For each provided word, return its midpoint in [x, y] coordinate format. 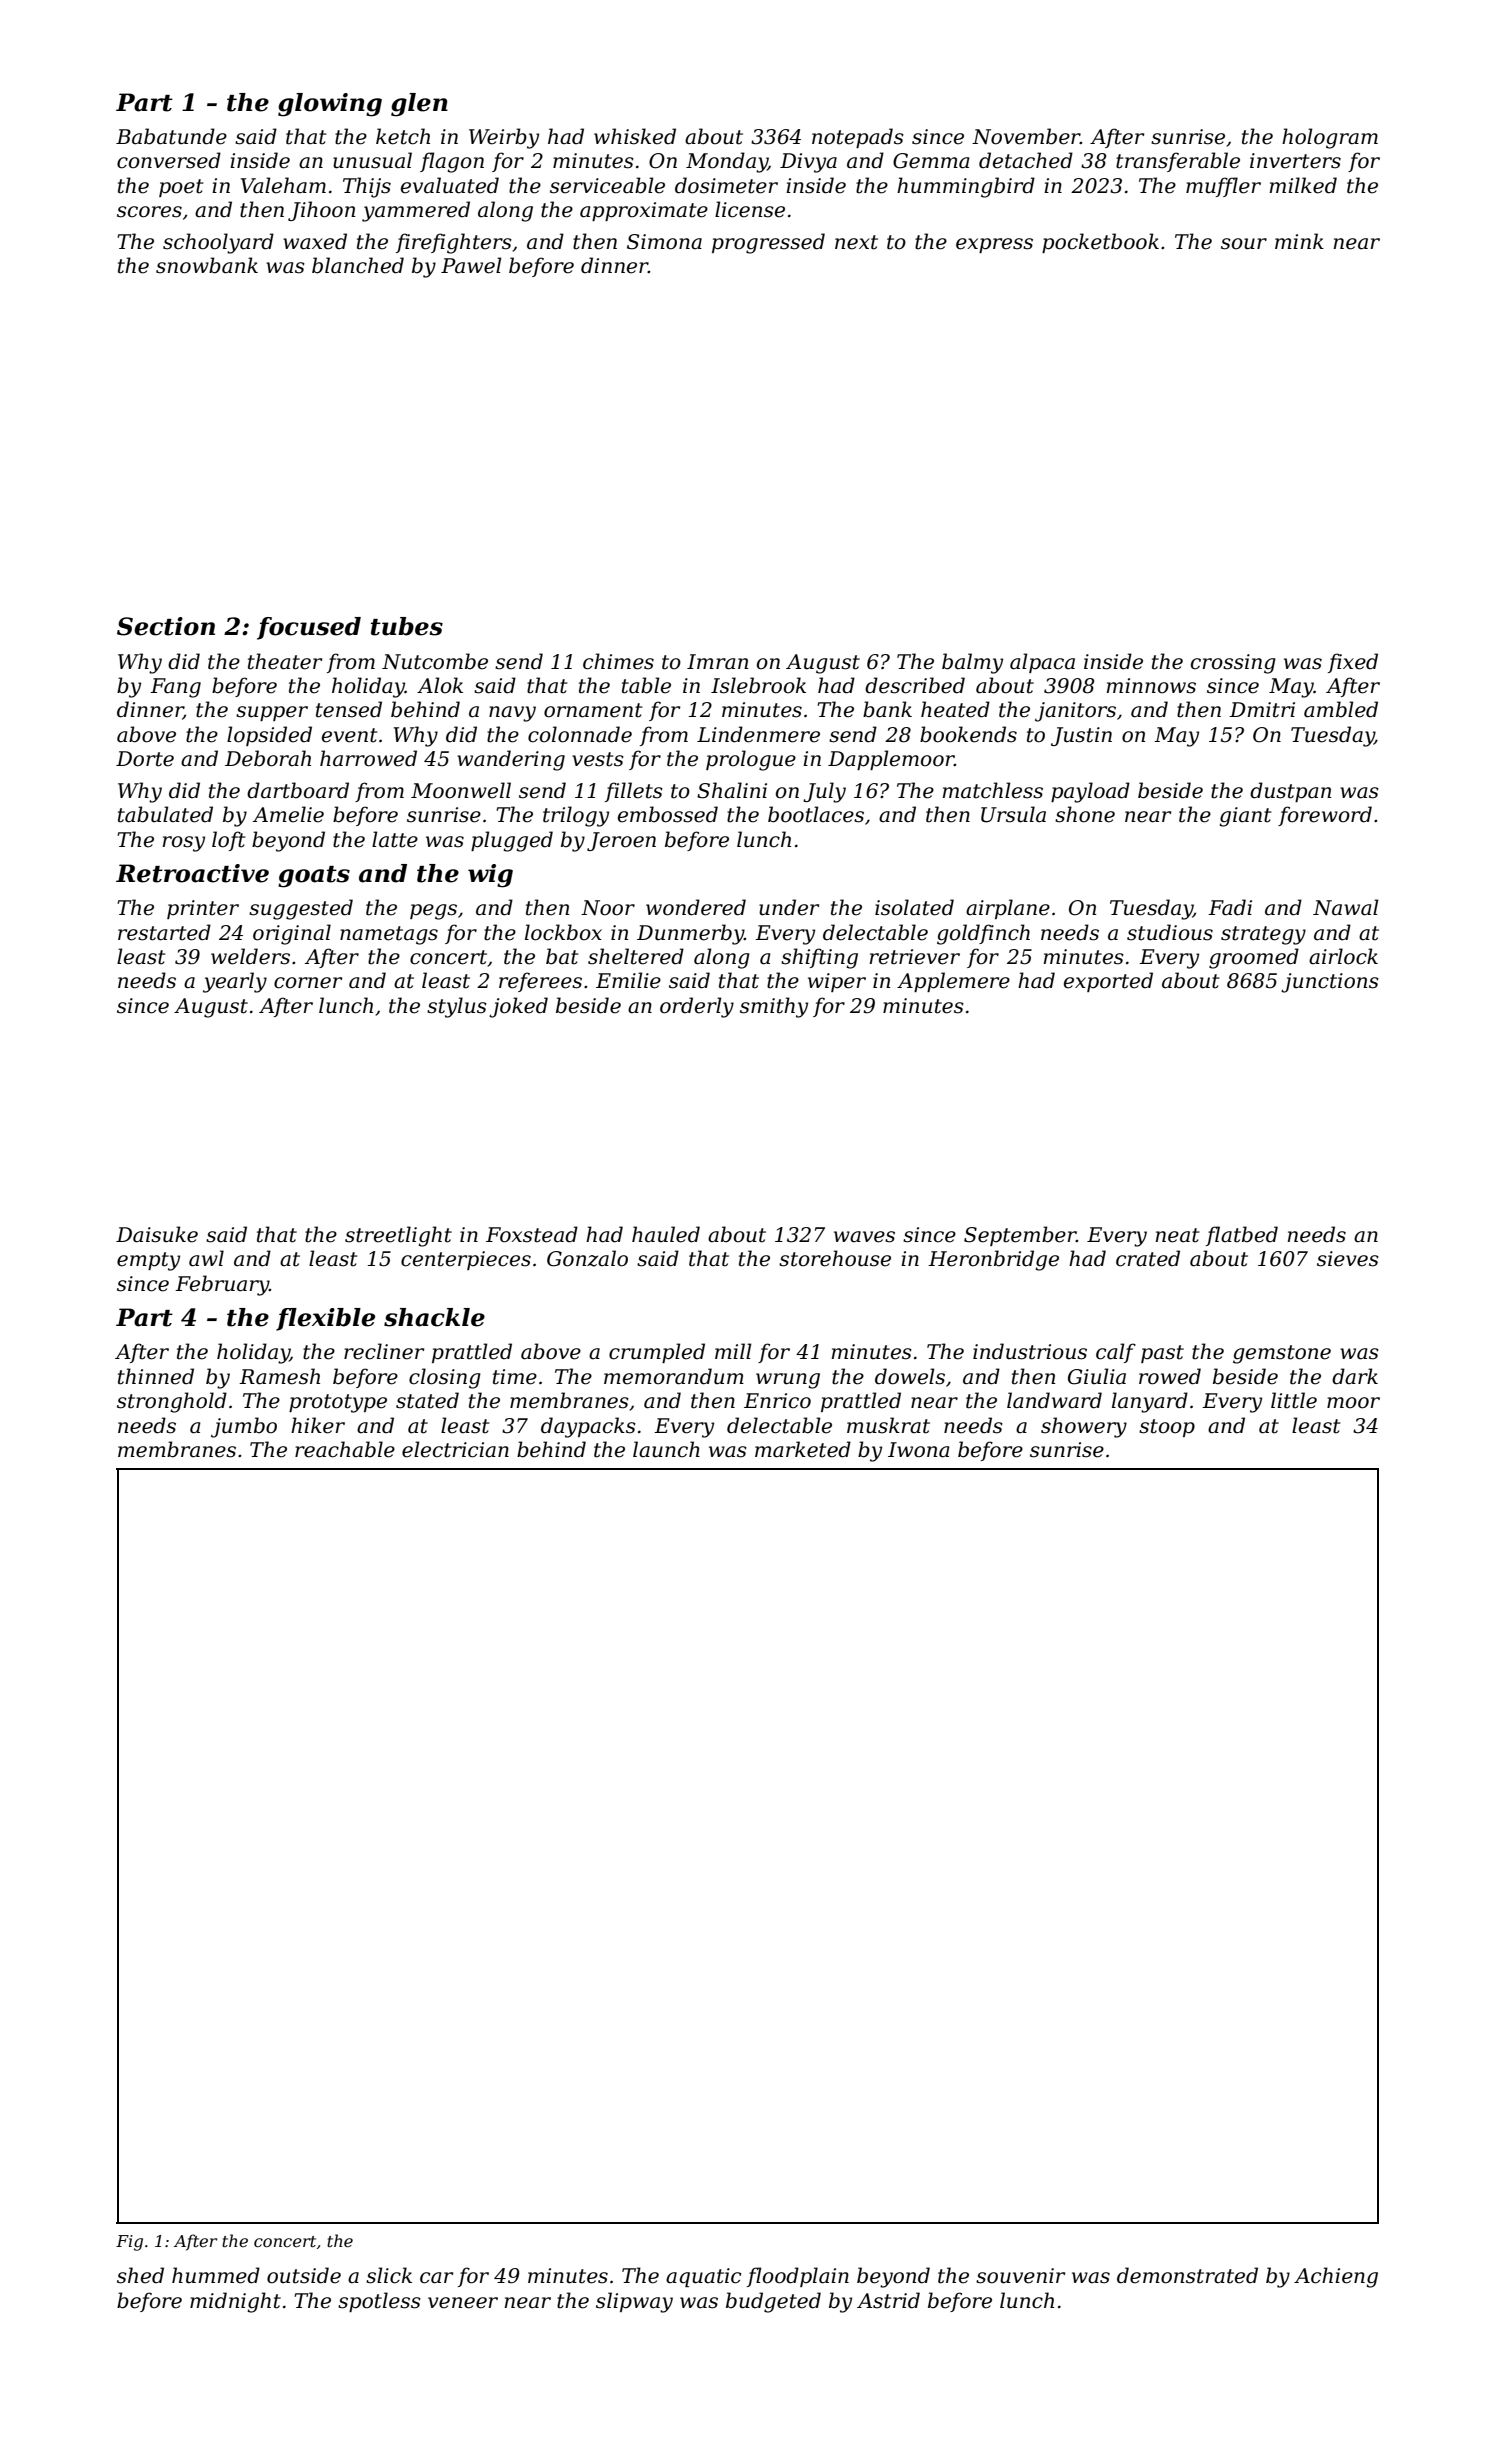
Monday [727, 162]
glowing [330, 105]
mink [1299, 241]
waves [864, 1237]
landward [1054, 1400]
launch [666, 1449]
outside [304, 2275]
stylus [457, 1007]
